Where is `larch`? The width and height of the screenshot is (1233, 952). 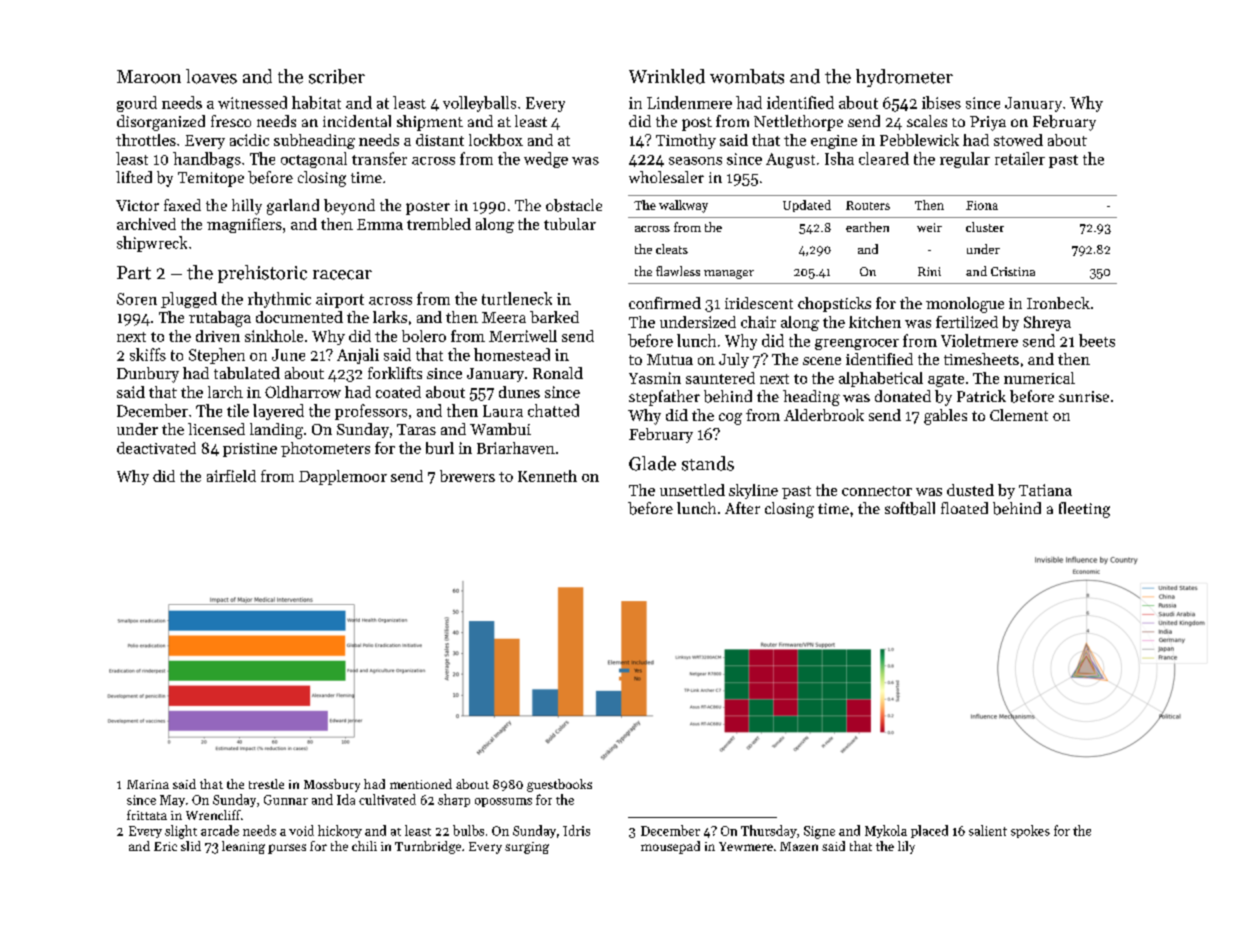 larch is located at coordinates (225, 392).
